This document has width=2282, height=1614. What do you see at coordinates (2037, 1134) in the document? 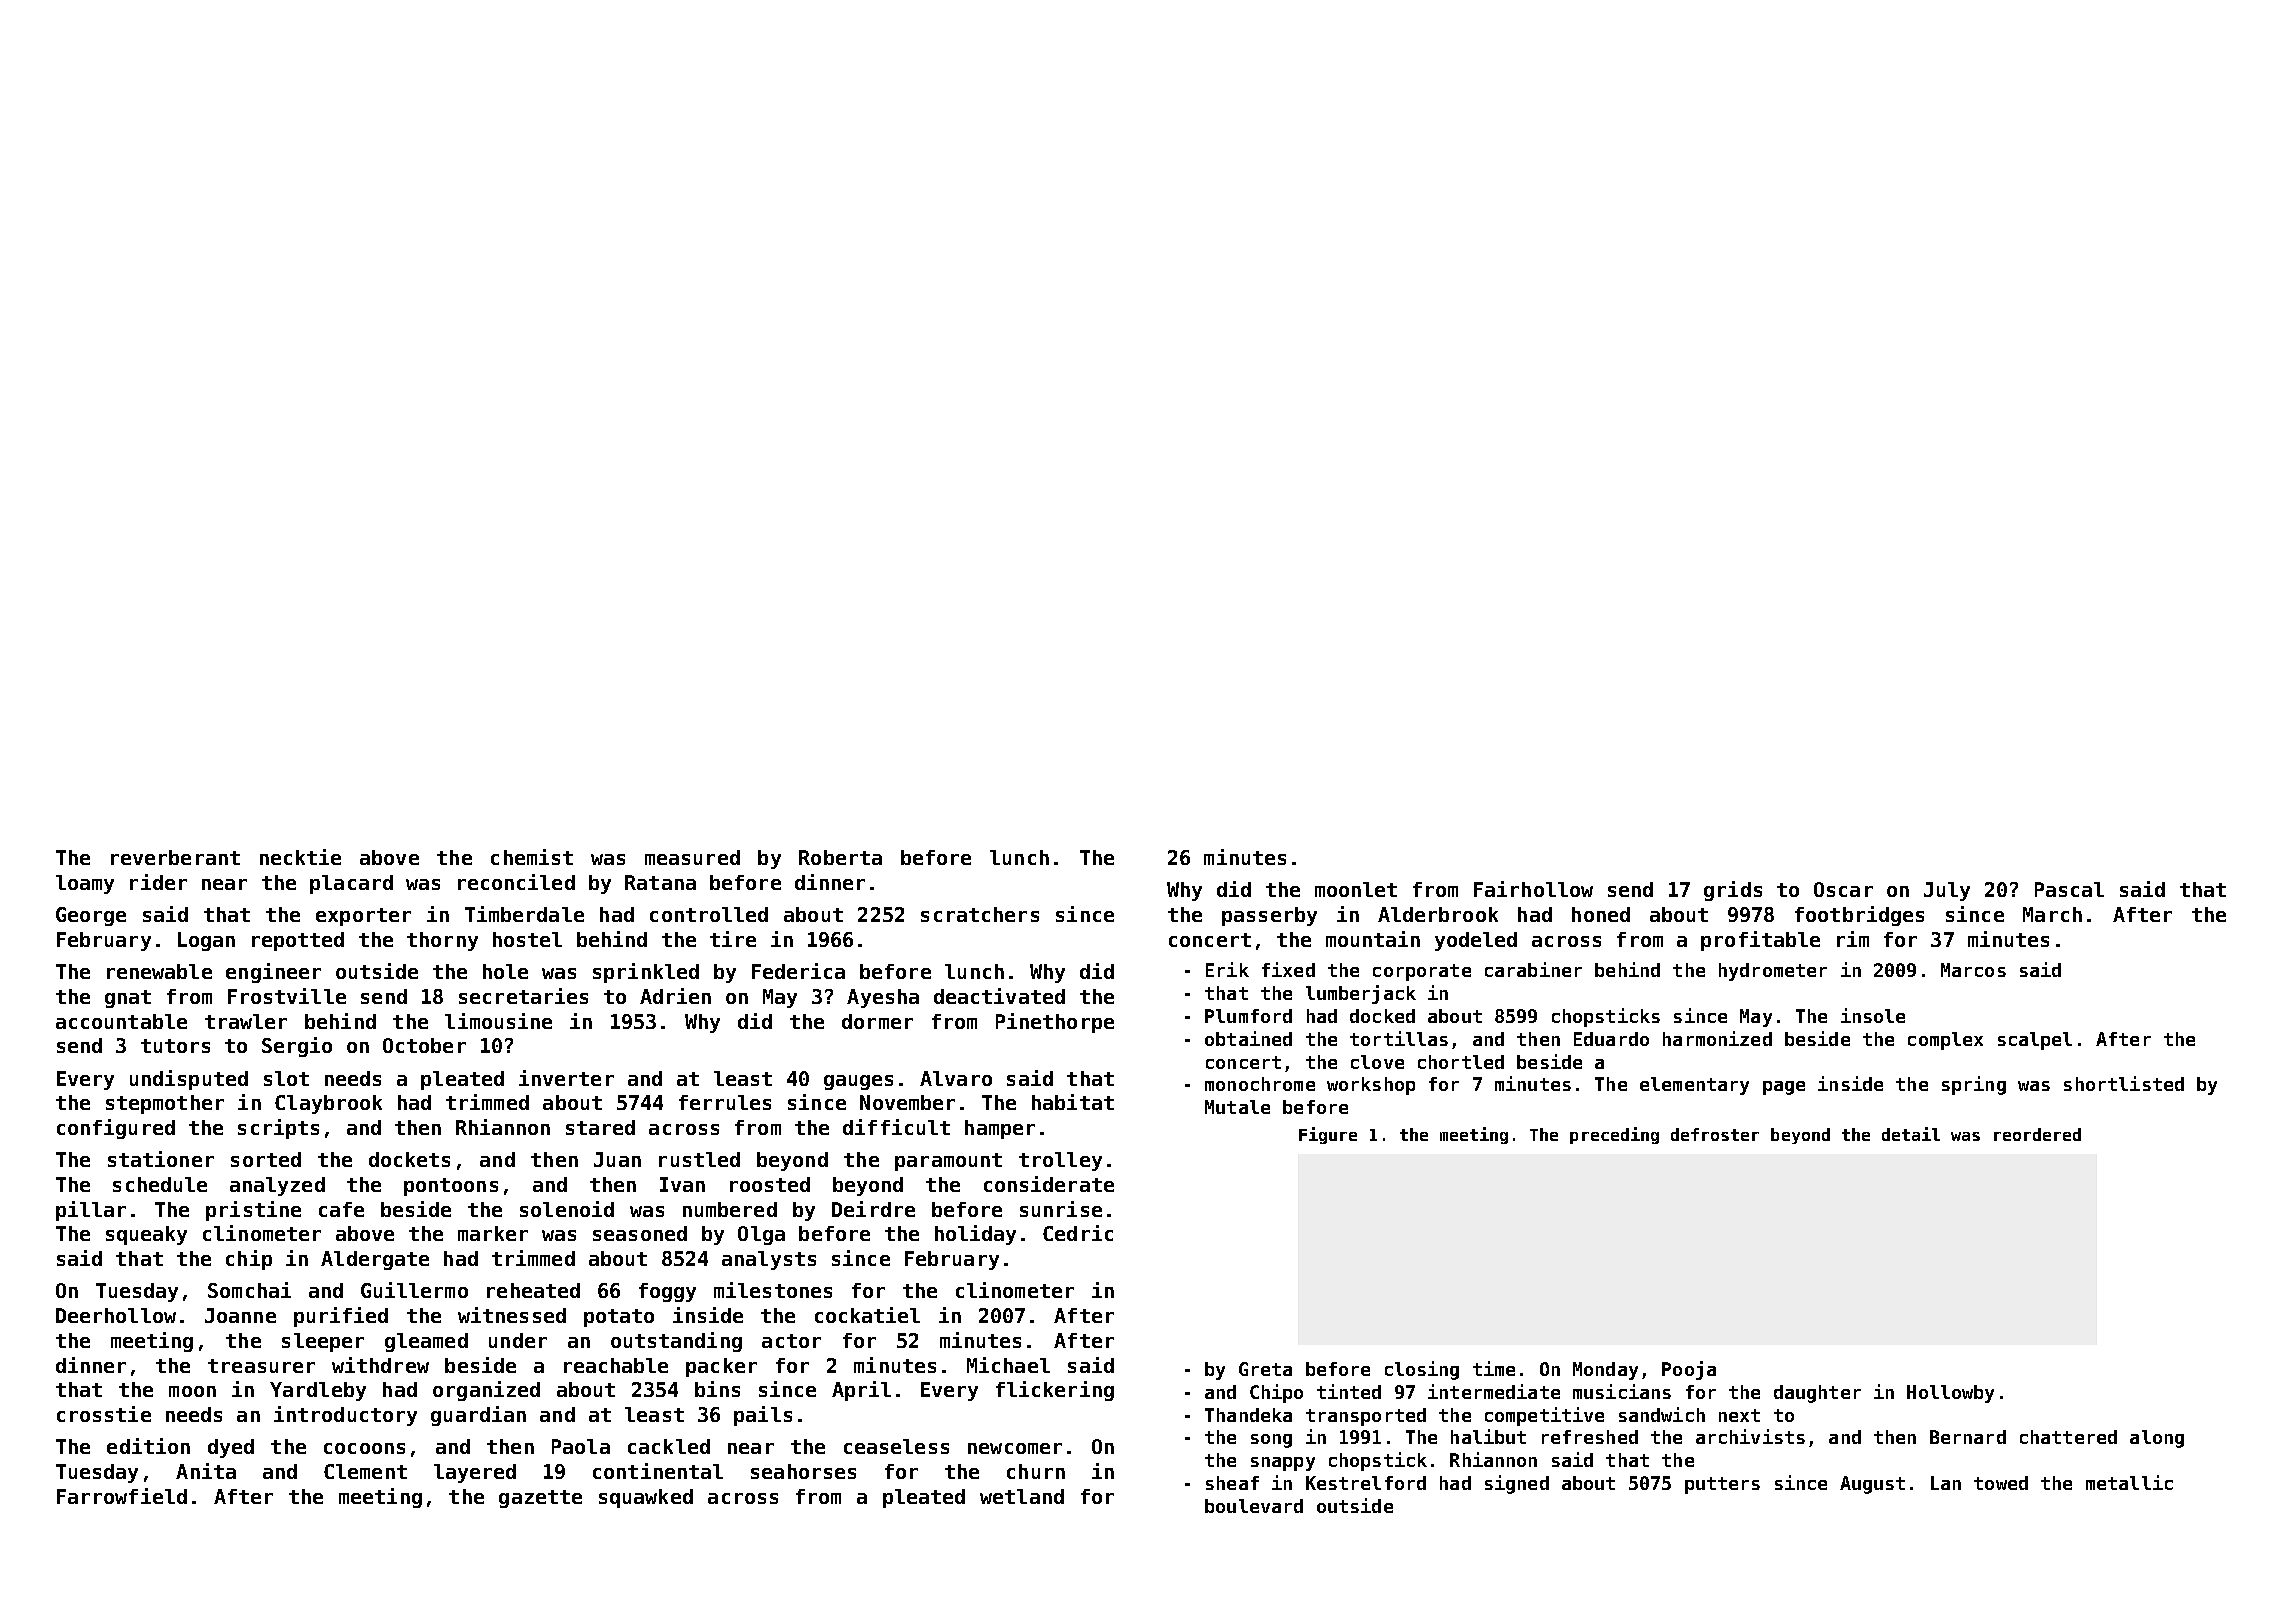
I see `reordered` at bounding box center [2037, 1134].
